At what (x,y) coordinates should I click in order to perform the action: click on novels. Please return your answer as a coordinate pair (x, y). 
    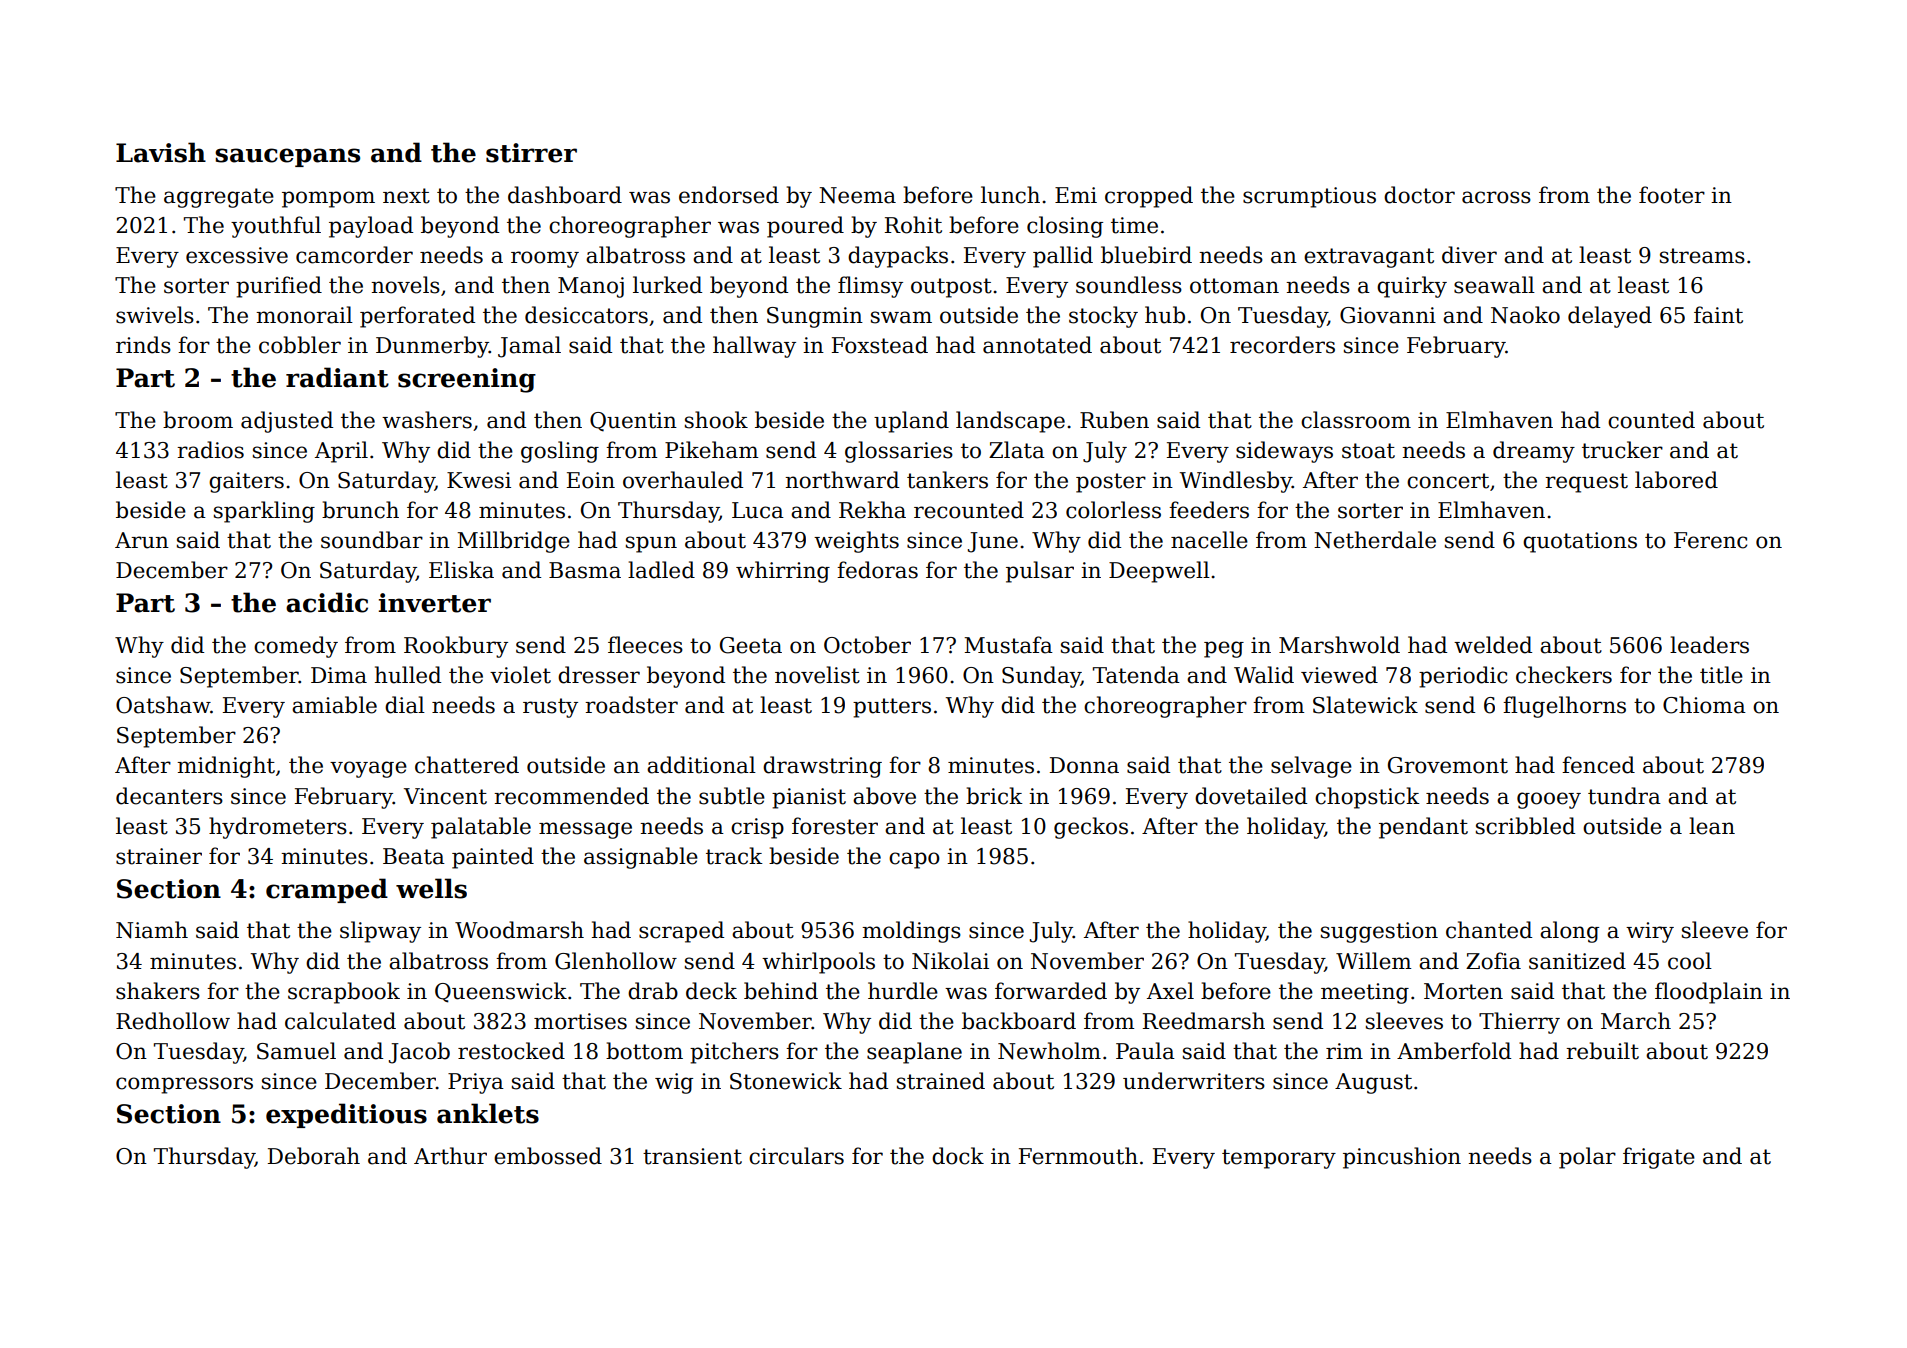
    Looking at the image, I should click on (405, 285).
